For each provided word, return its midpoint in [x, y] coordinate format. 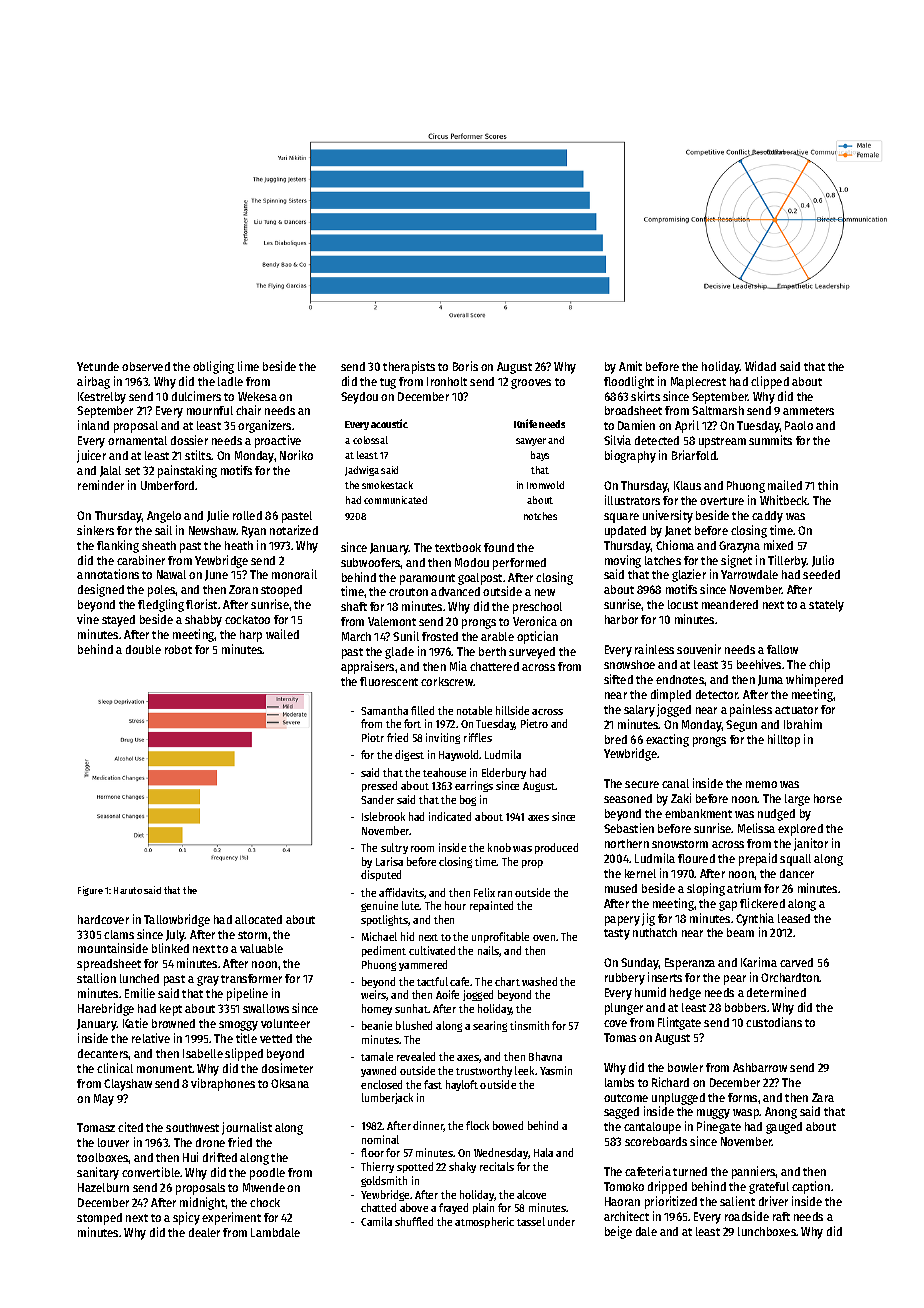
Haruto [128, 890]
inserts [665, 977]
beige [618, 1232]
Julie [218, 516]
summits [770, 440]
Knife [525, 423]
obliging [213, 367]
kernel [640, 873]
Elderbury [504, 773]
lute [411, 905]
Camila [376, 1221]
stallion [96, 978]
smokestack [387, 485]
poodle [267, 1174]
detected [657, 440]
